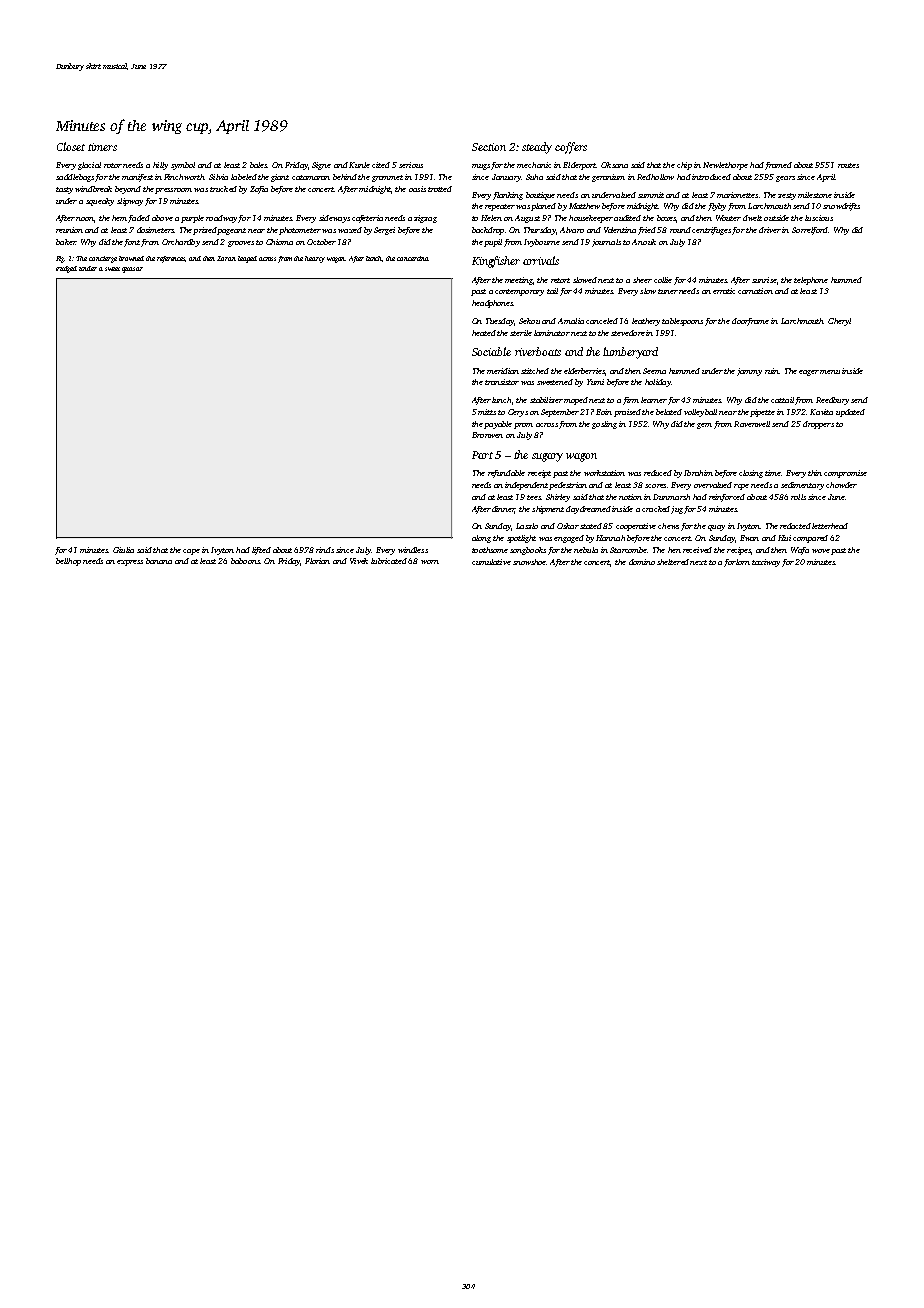 Image resolution: width=924 pixels, height=1308 pixels. Describe the element at coordinates (66, 269) in the image. I see `trudged` at that location.
